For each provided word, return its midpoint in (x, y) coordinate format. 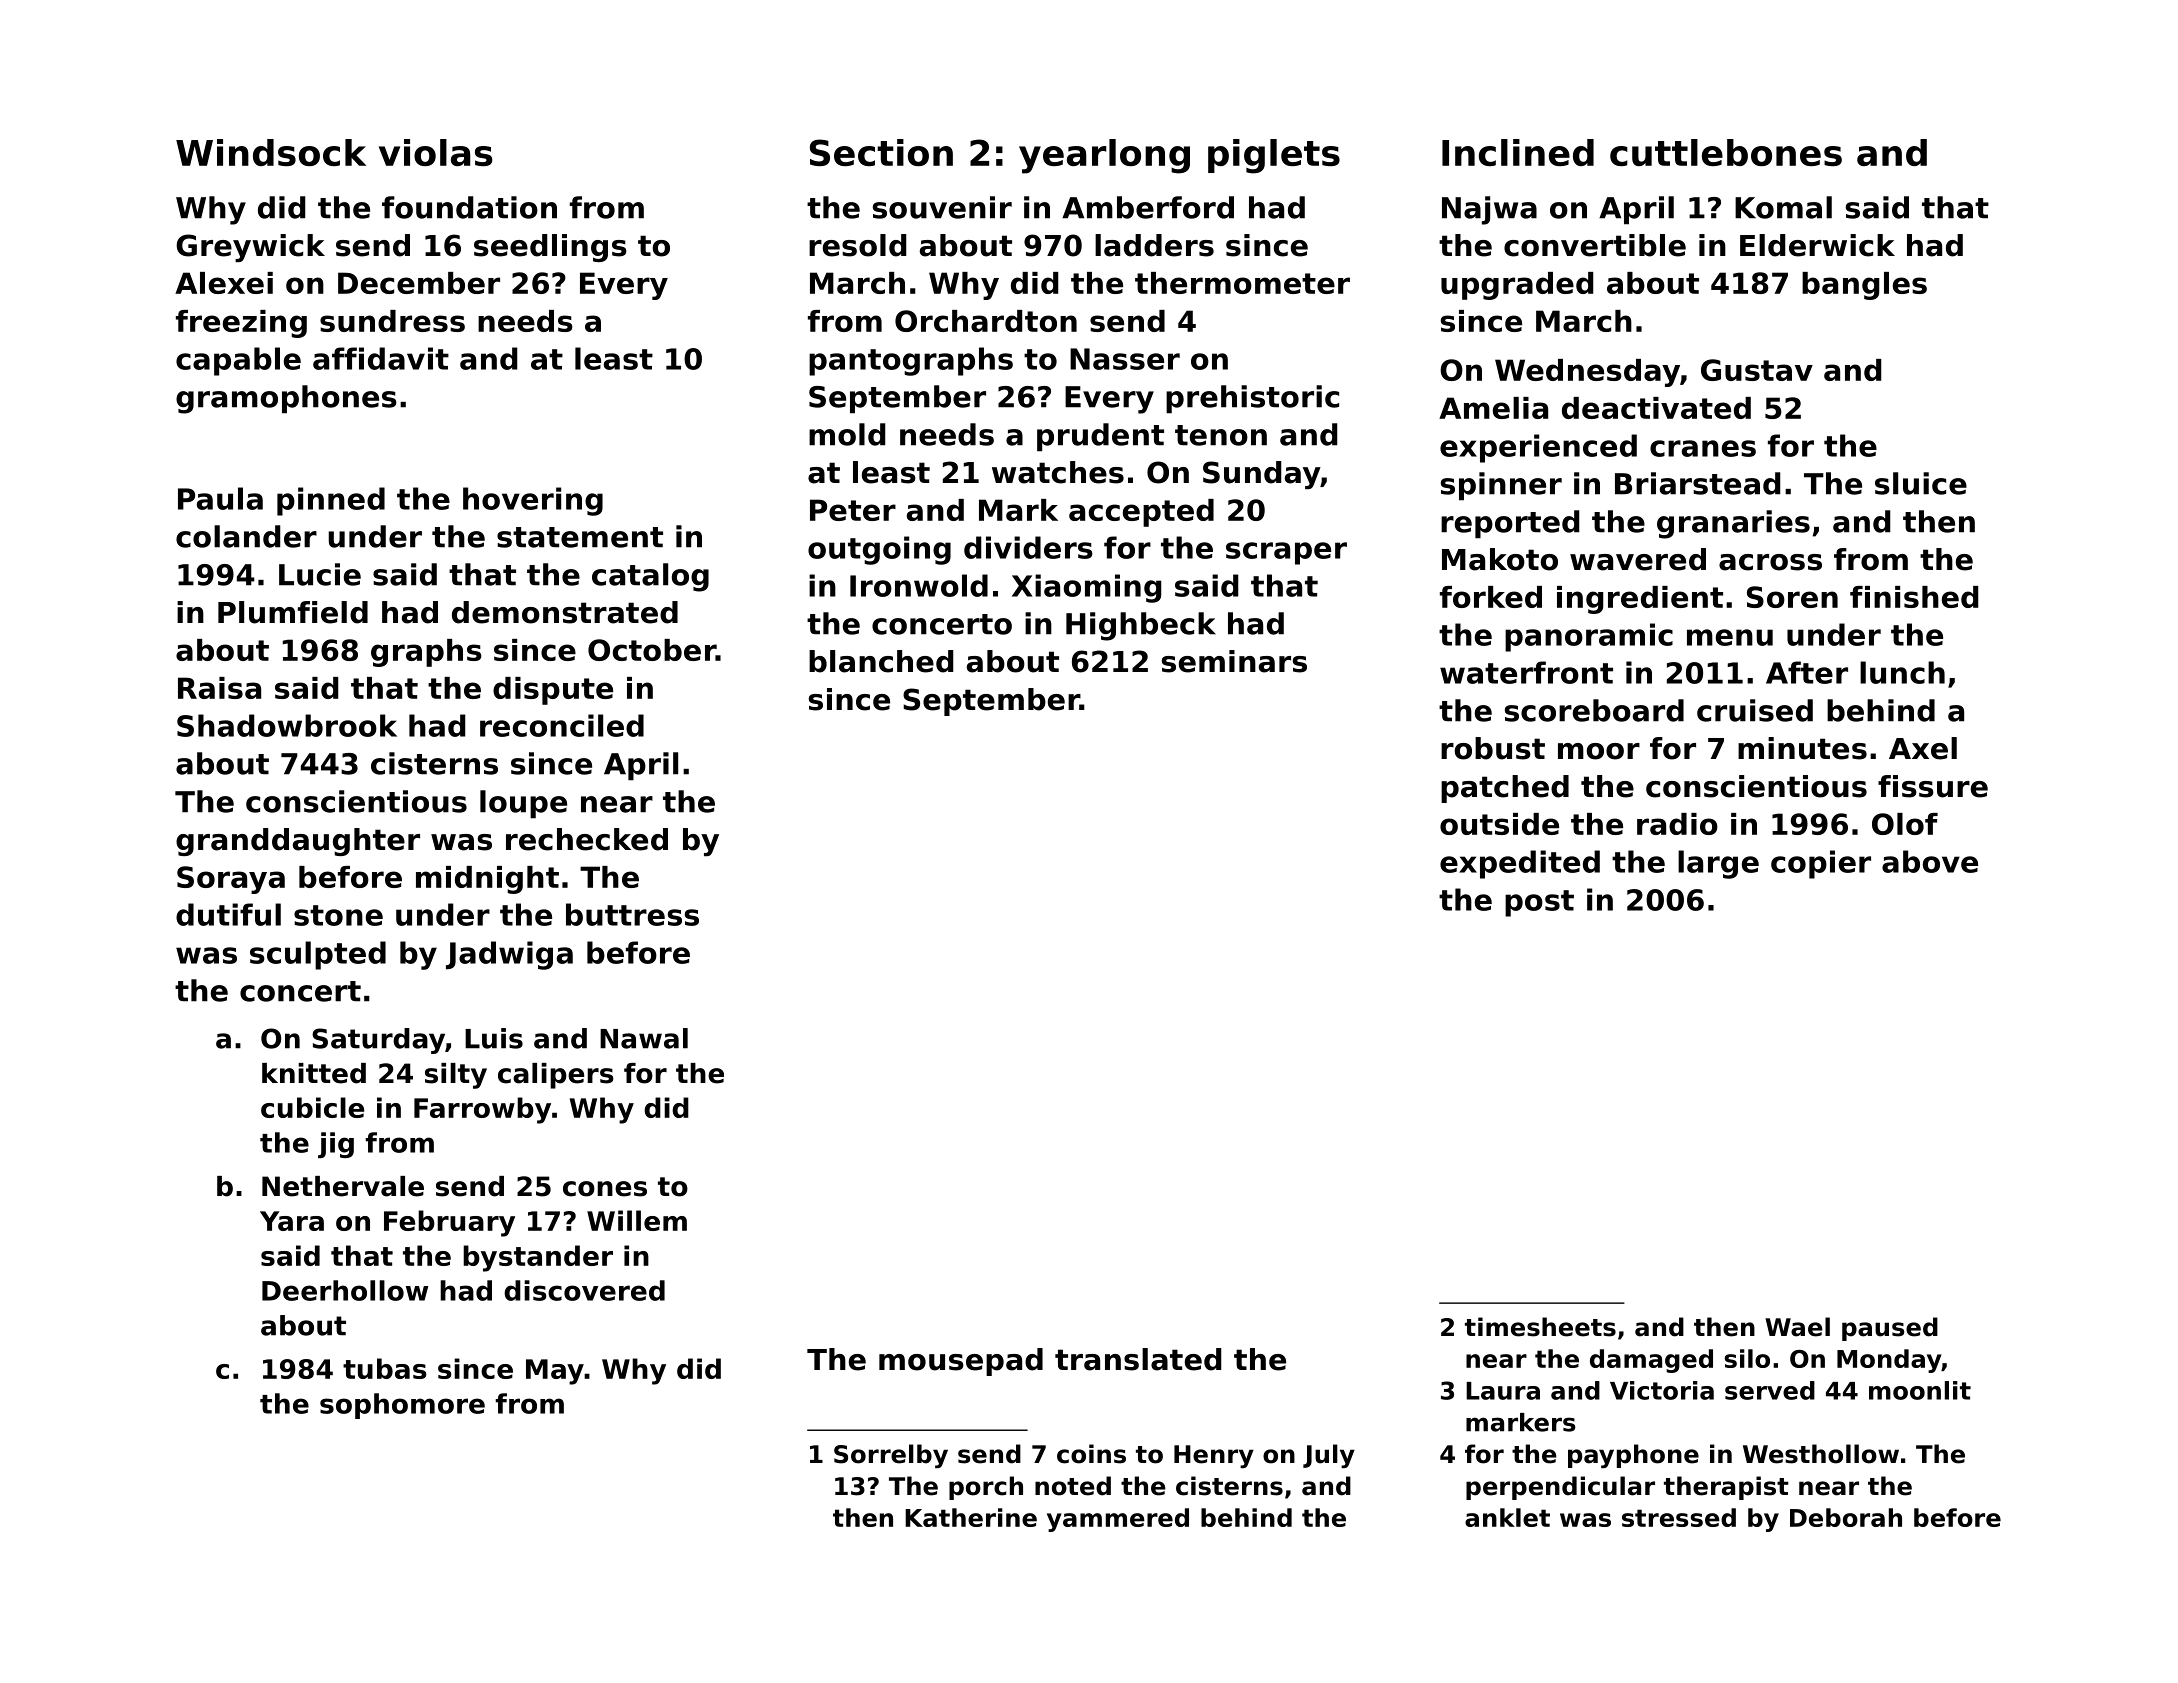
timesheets (1540, 1327)
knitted (314, 1073)
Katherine (971, 1517)
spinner (1501, 486)
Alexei (224, 283)
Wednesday (1587, 373)
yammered (1118, 1520)
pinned (331, 501)
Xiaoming (1087, 588)
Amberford (1148, 207)
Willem (637, 1220)
